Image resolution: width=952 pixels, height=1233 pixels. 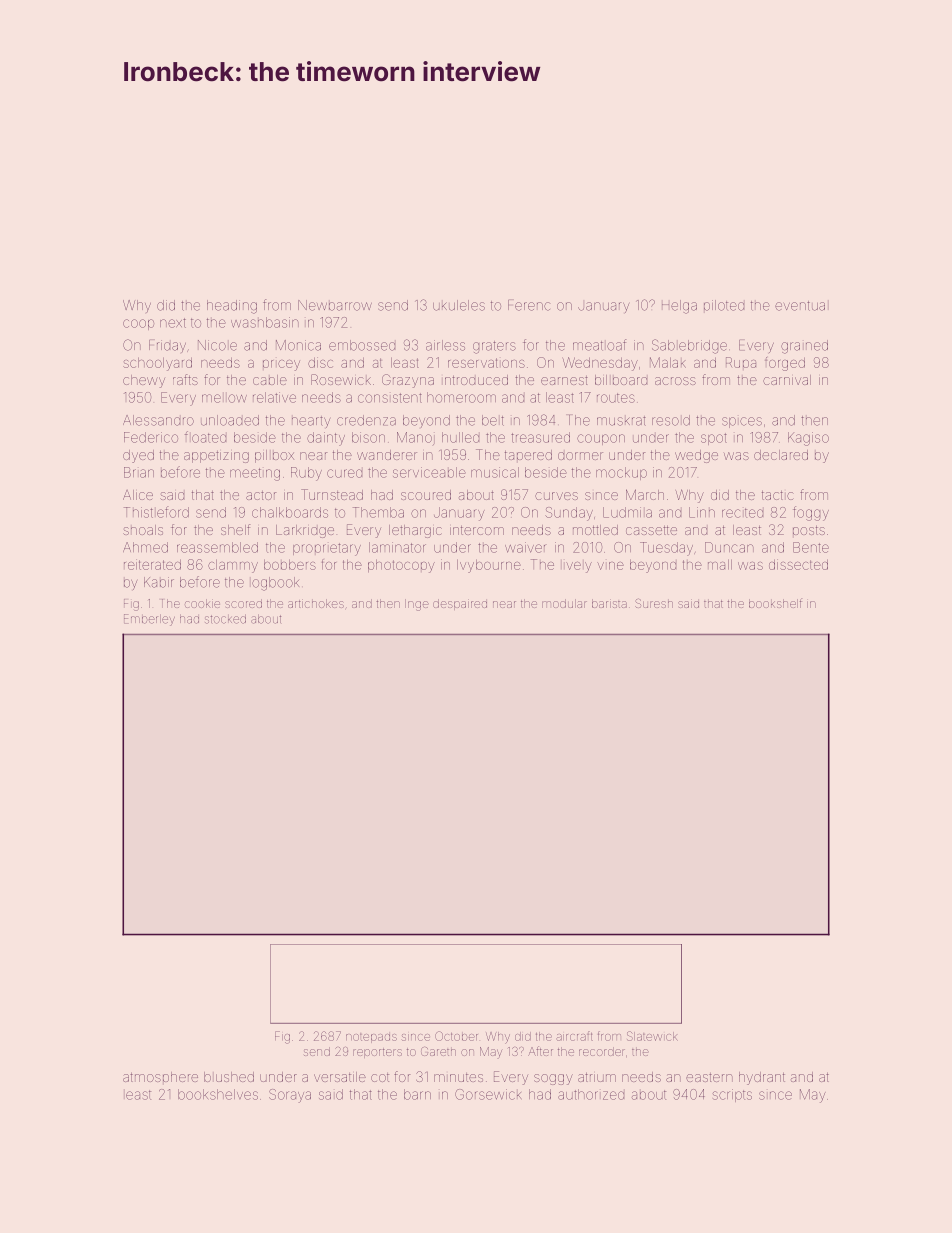 What do you see at coordinates (798, 564) in the screenshot?
I see `dissected` at bounding box center [798, 564].
